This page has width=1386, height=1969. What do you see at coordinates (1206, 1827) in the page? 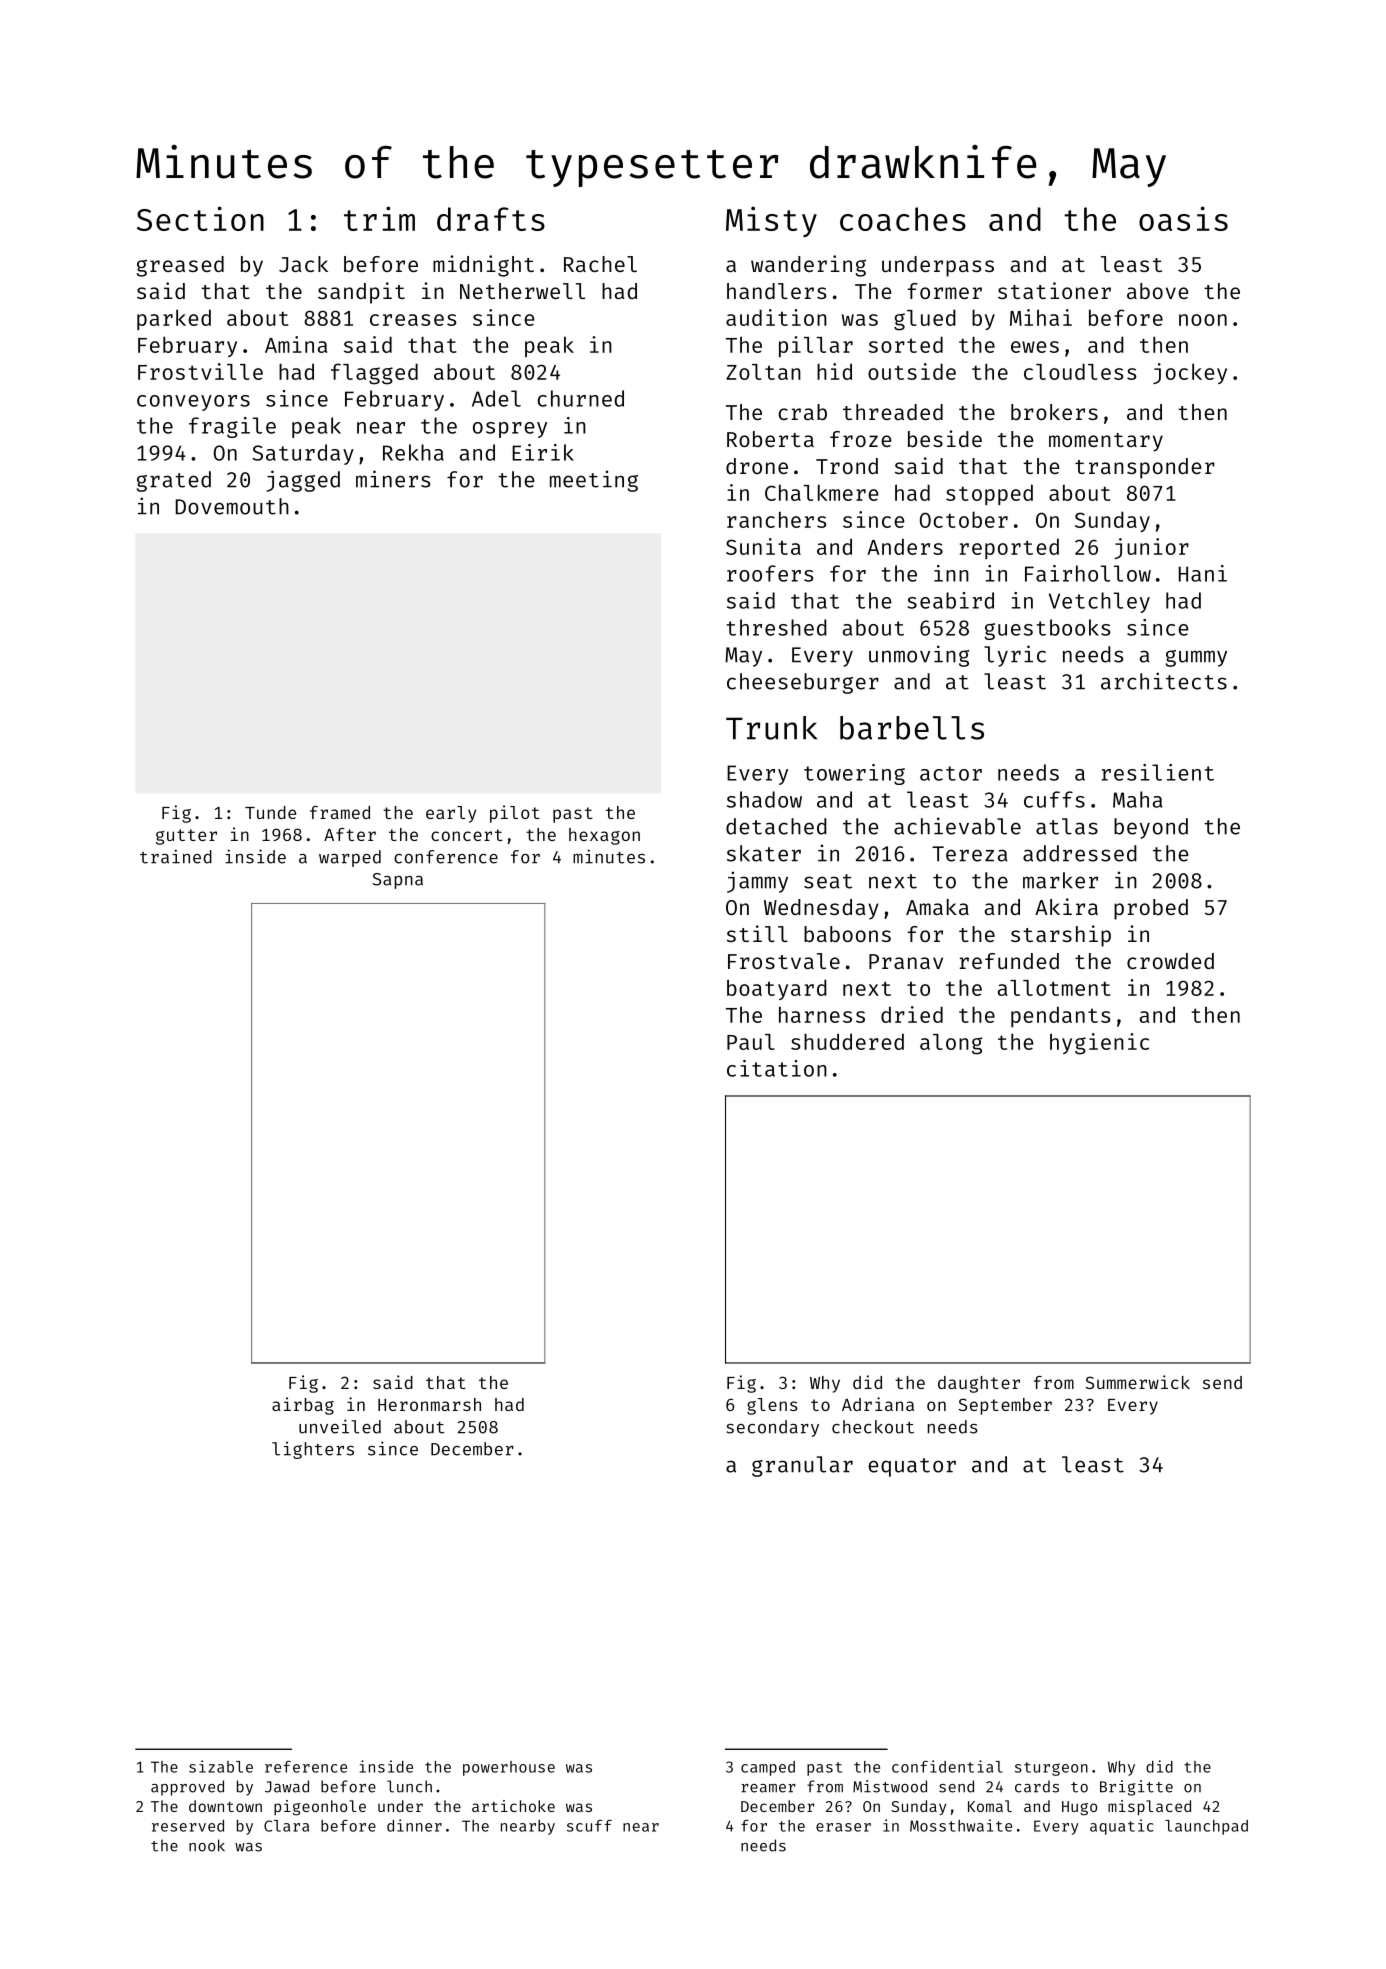
I see `launchpad` at bounding box center [1206, 1827].
